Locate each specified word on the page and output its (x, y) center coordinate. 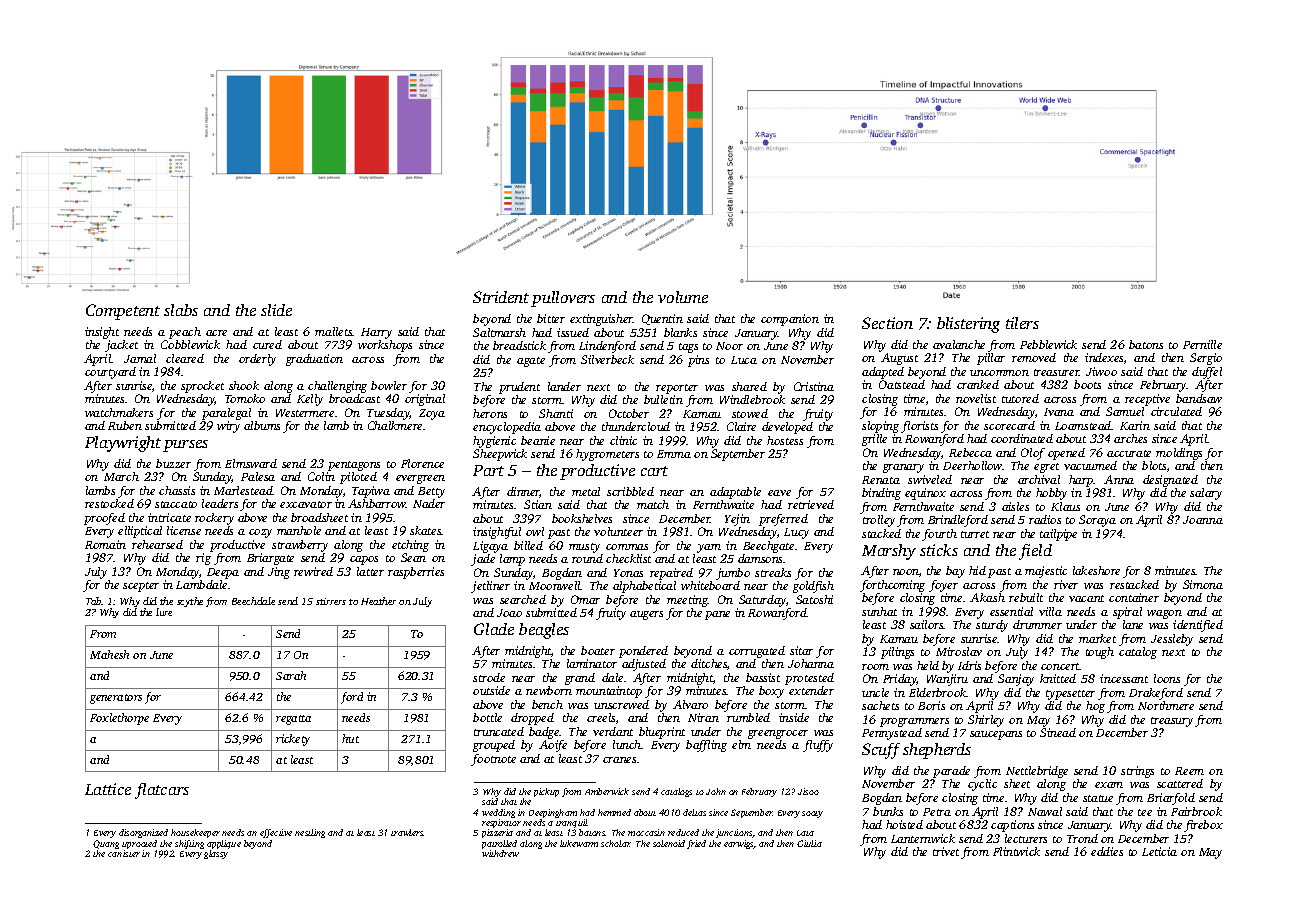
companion (790, 320)
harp (1081, 481)
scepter (141, 587)
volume (683, 297)
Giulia (809, 843)
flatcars (162, 791)
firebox (1203, 826)
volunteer (618, 531)
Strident (501, 297)
